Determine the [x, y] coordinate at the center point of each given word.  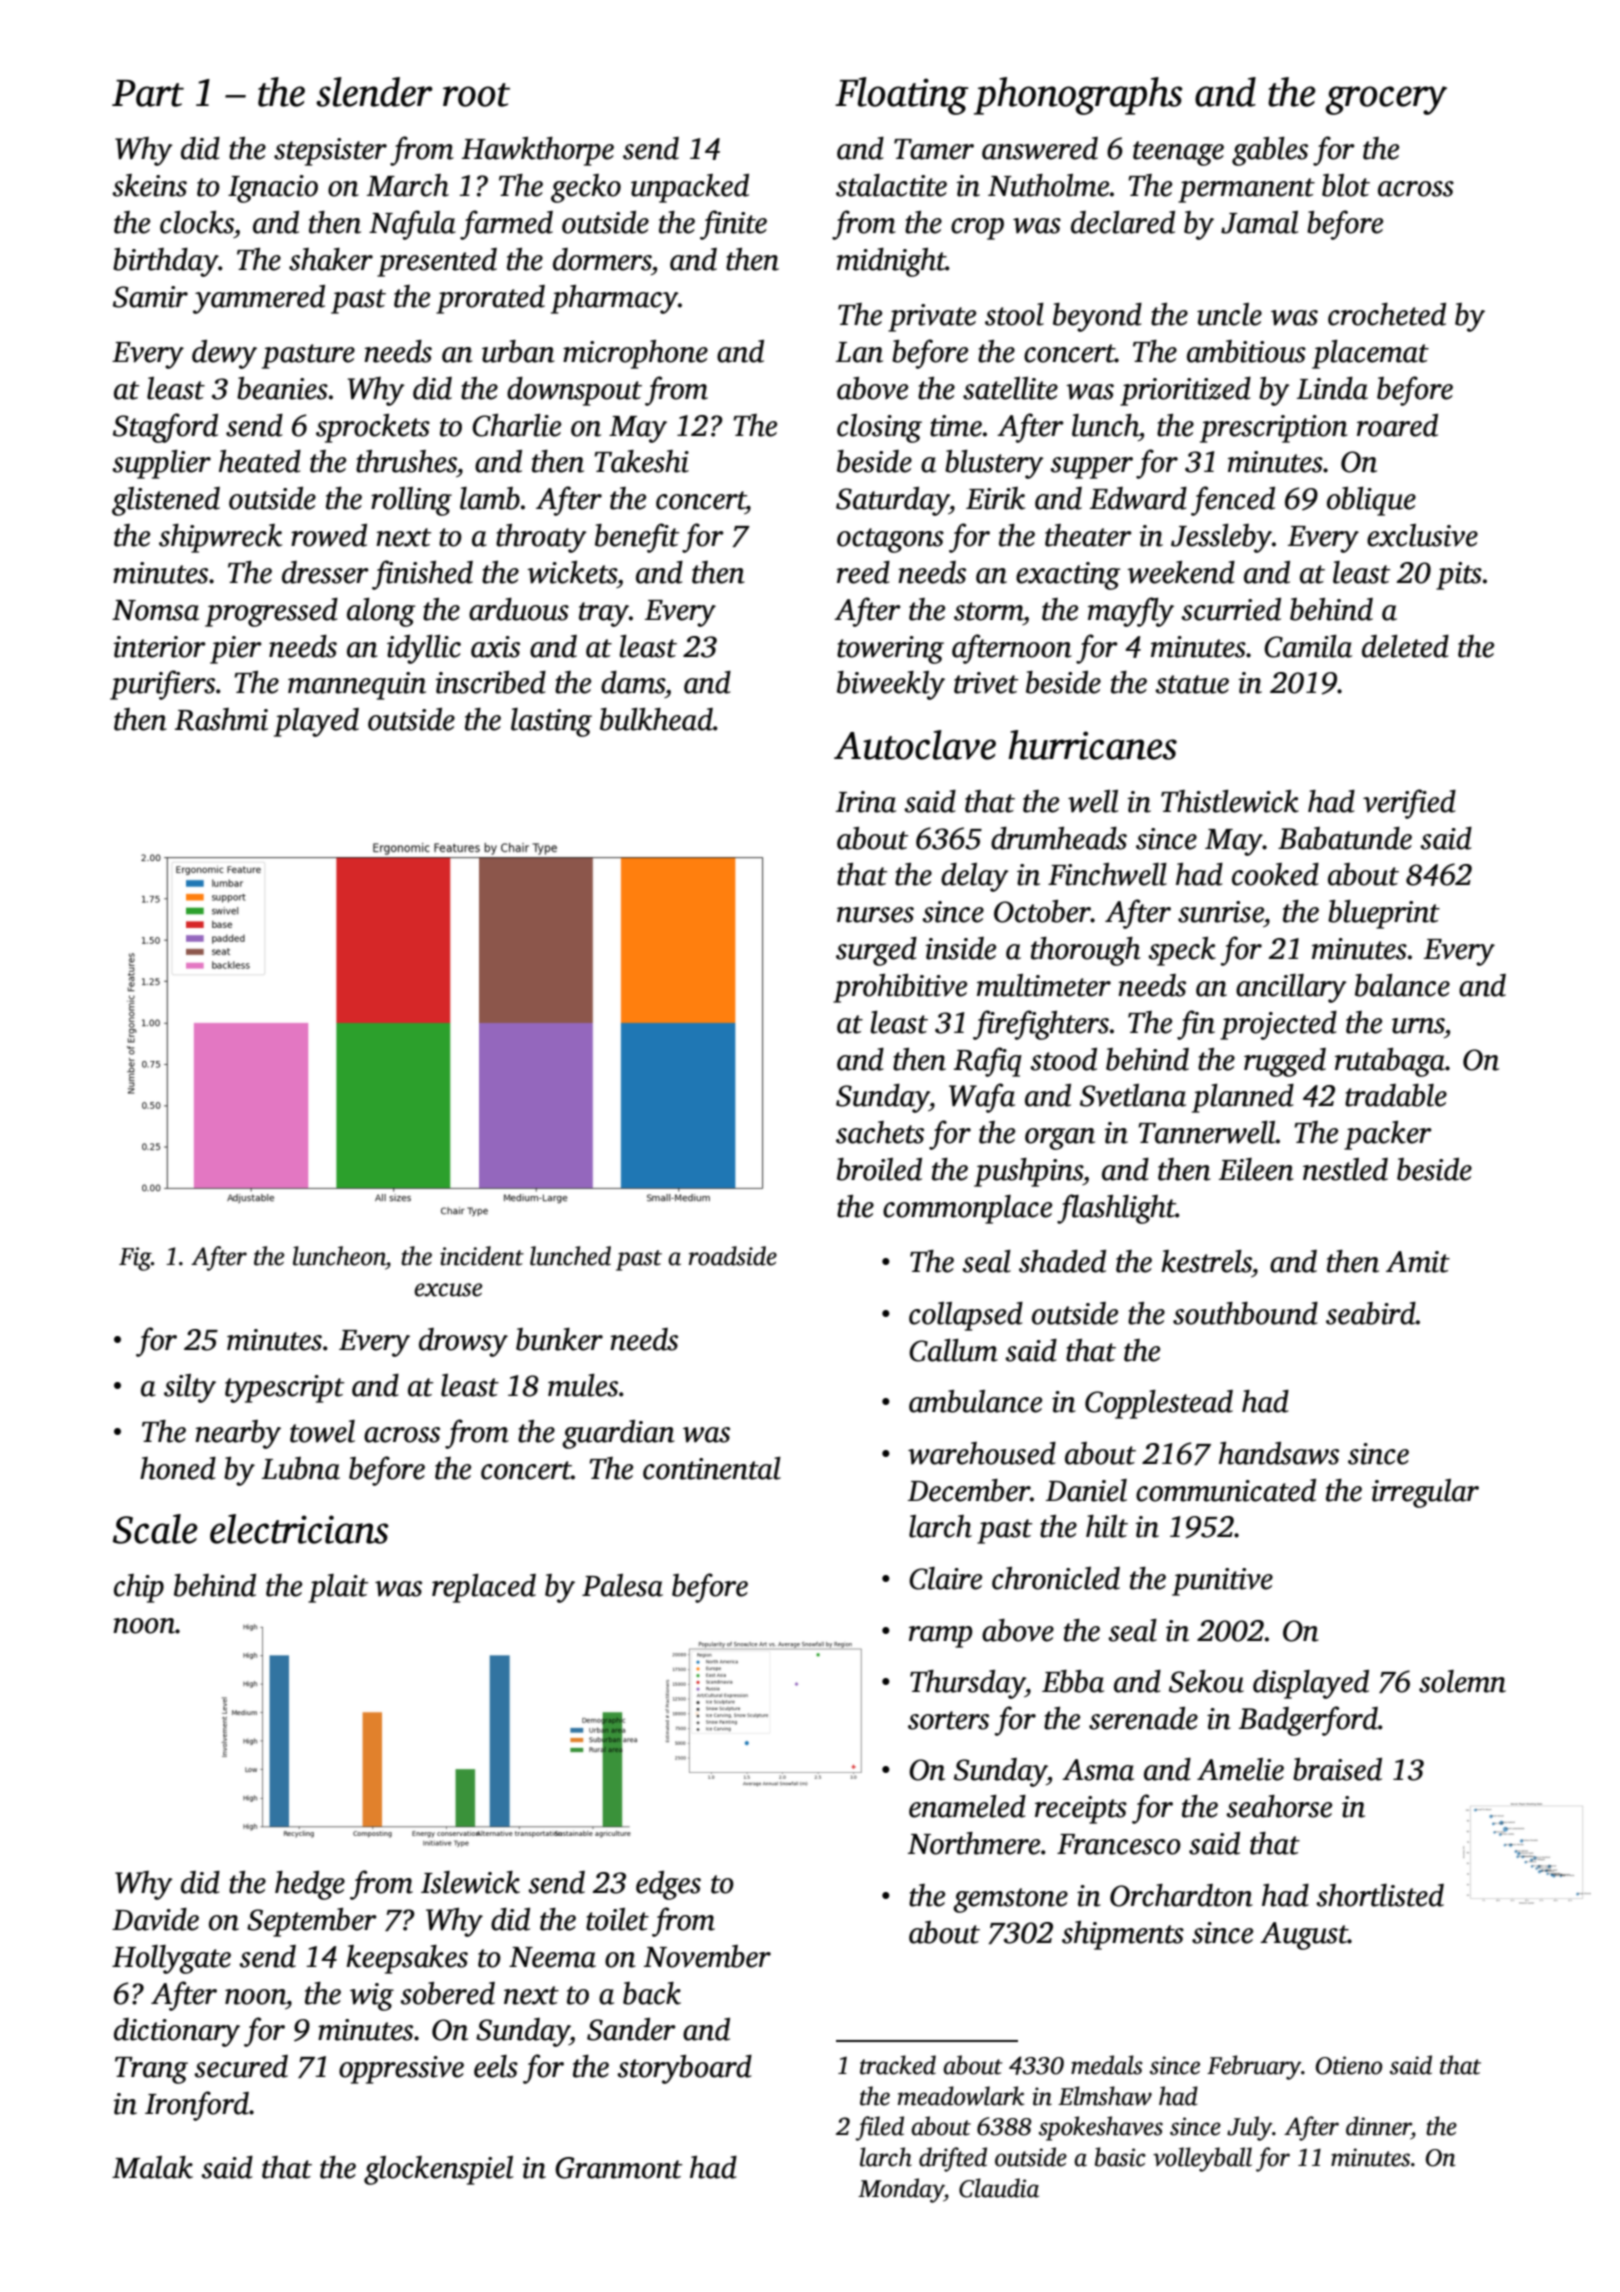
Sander [631, 2029]
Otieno [1349, 2065]
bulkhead [656, 719]
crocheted [1387, 314]
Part [148, 93]
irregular [1425, 1493]
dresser [325, 572]
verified [1409, 804]
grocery [1386, 100]
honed [178, 1468]
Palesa [622, 1585]
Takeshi [641, 461]
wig [372, 1997]
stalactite [891, 185]
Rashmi [221, 719]
